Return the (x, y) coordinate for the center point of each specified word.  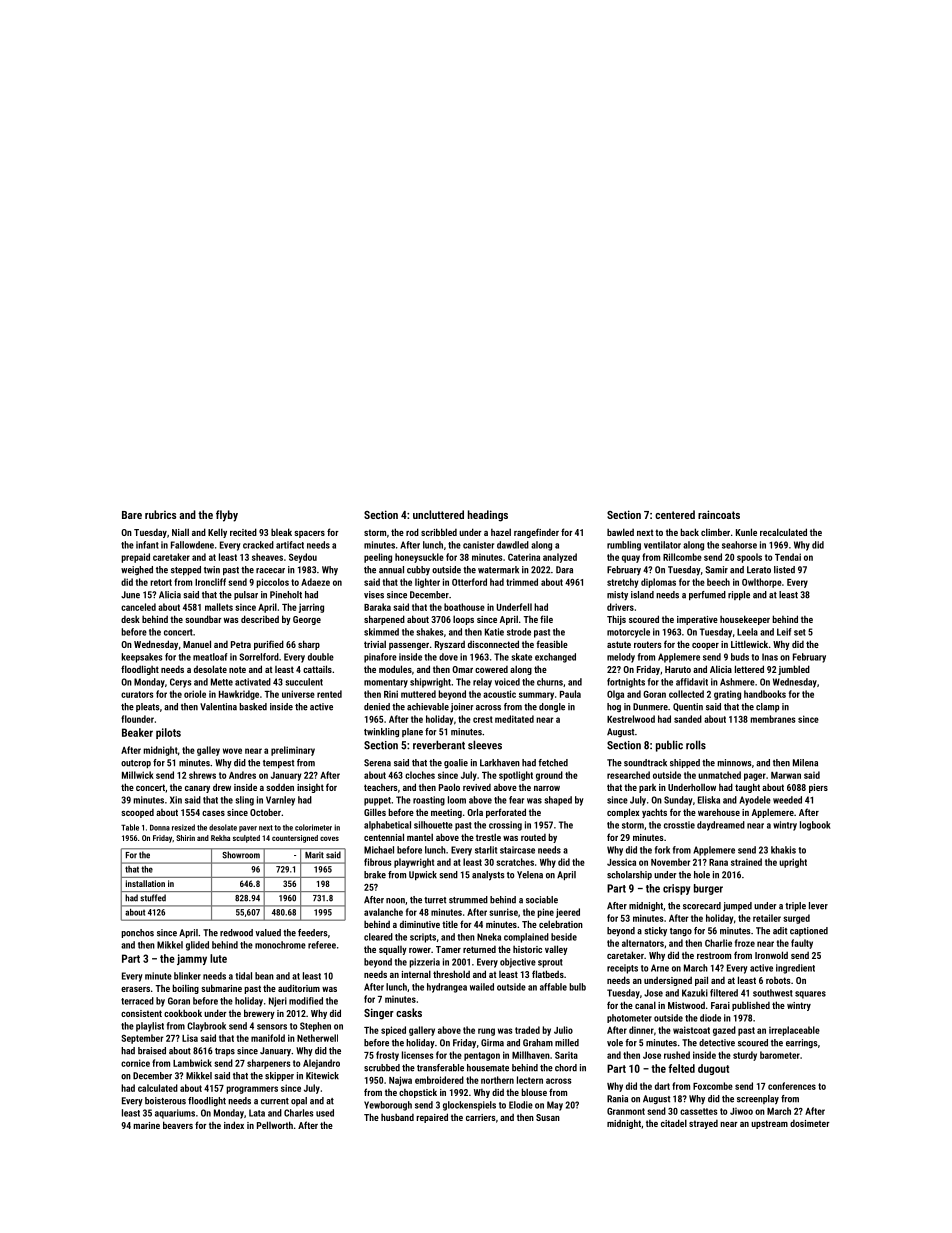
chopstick (418, 1093)
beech (718, 582)
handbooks (765, 694)
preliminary (293, 751)
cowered (491, 669)
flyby (227, 516)
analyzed (560, 558)
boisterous (165, 1101)
